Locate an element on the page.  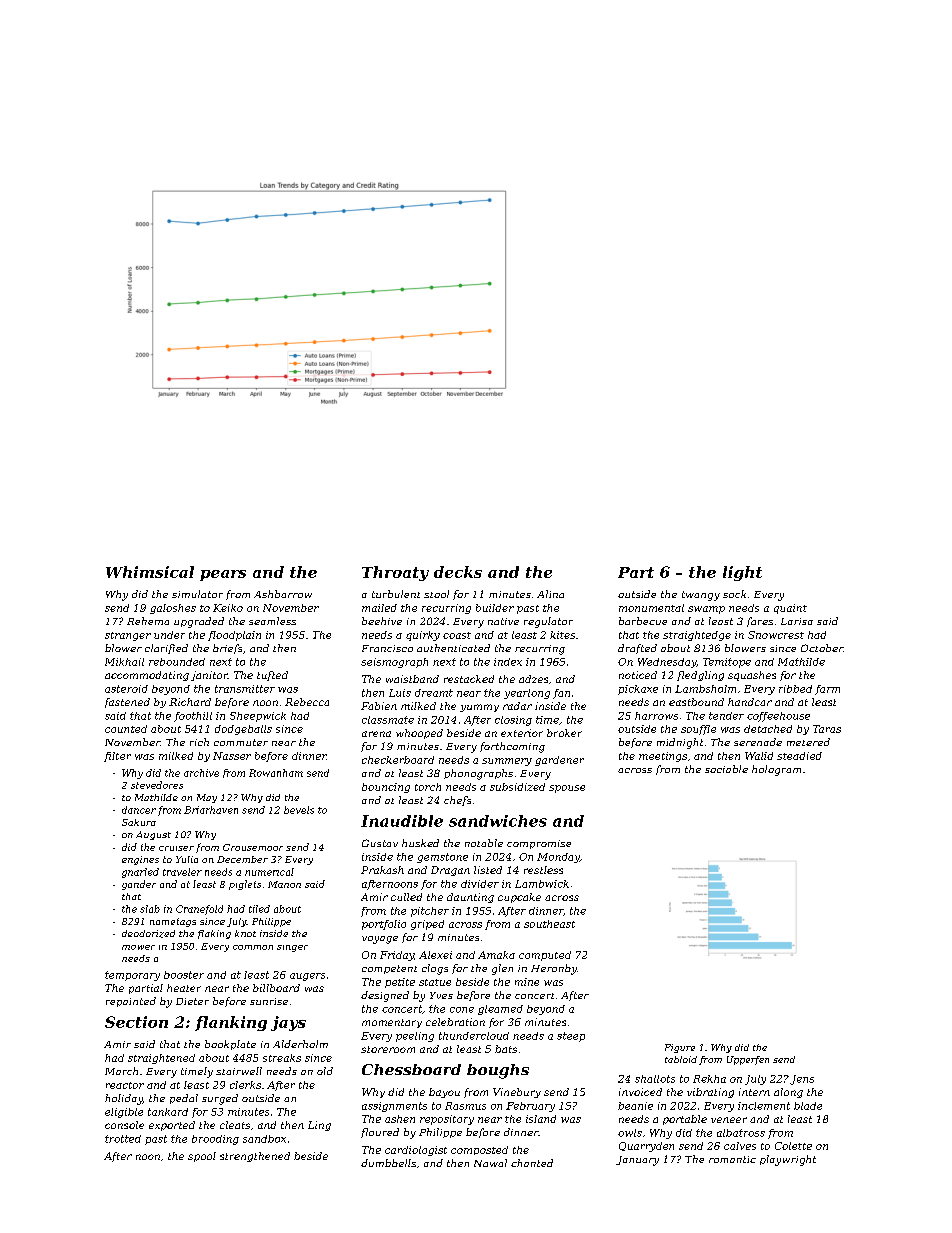
Whimsical is located at coordinates (150, 572).
